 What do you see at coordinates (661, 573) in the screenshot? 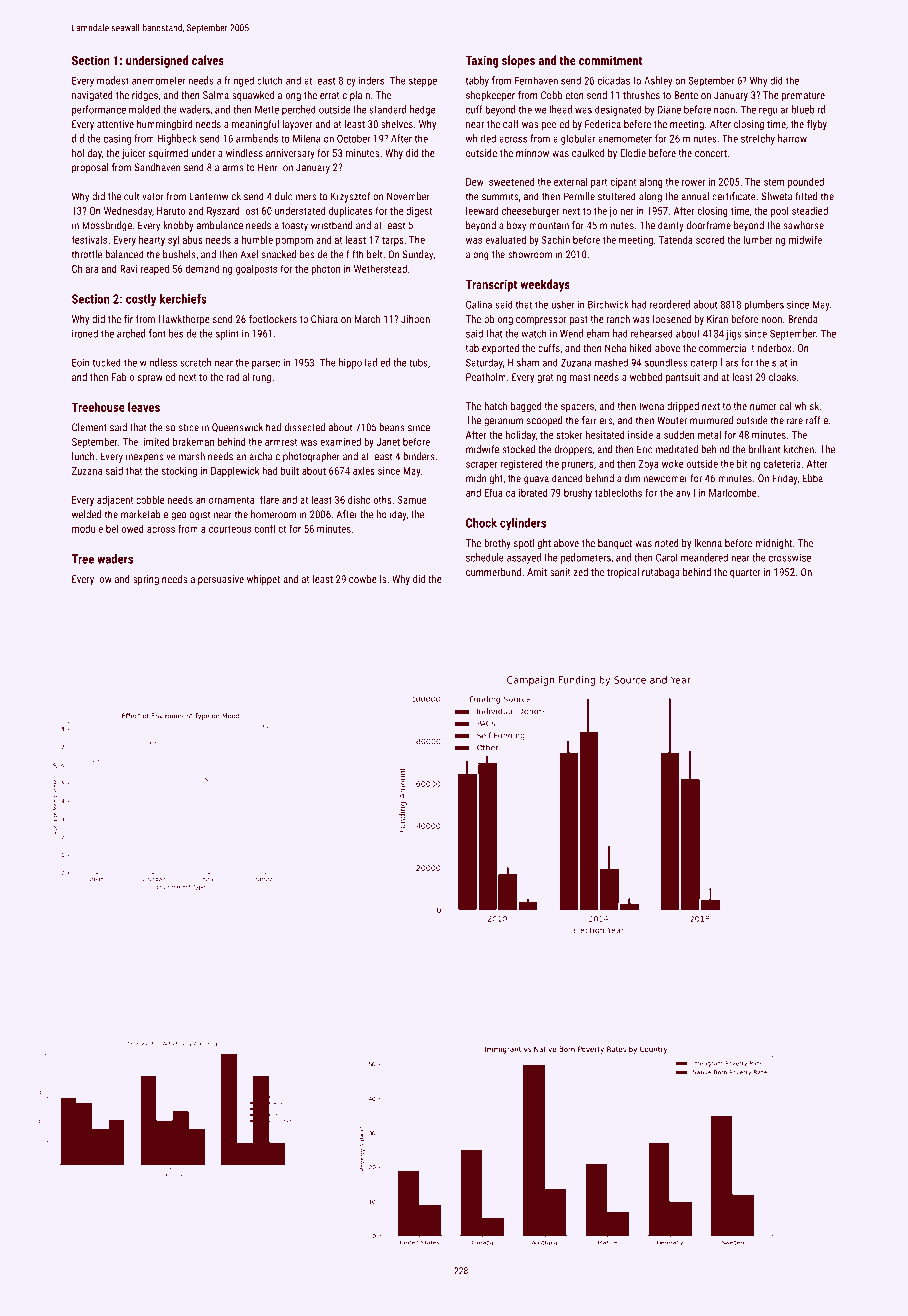
I see `rutabaga` at bounding box center [661, 573].
